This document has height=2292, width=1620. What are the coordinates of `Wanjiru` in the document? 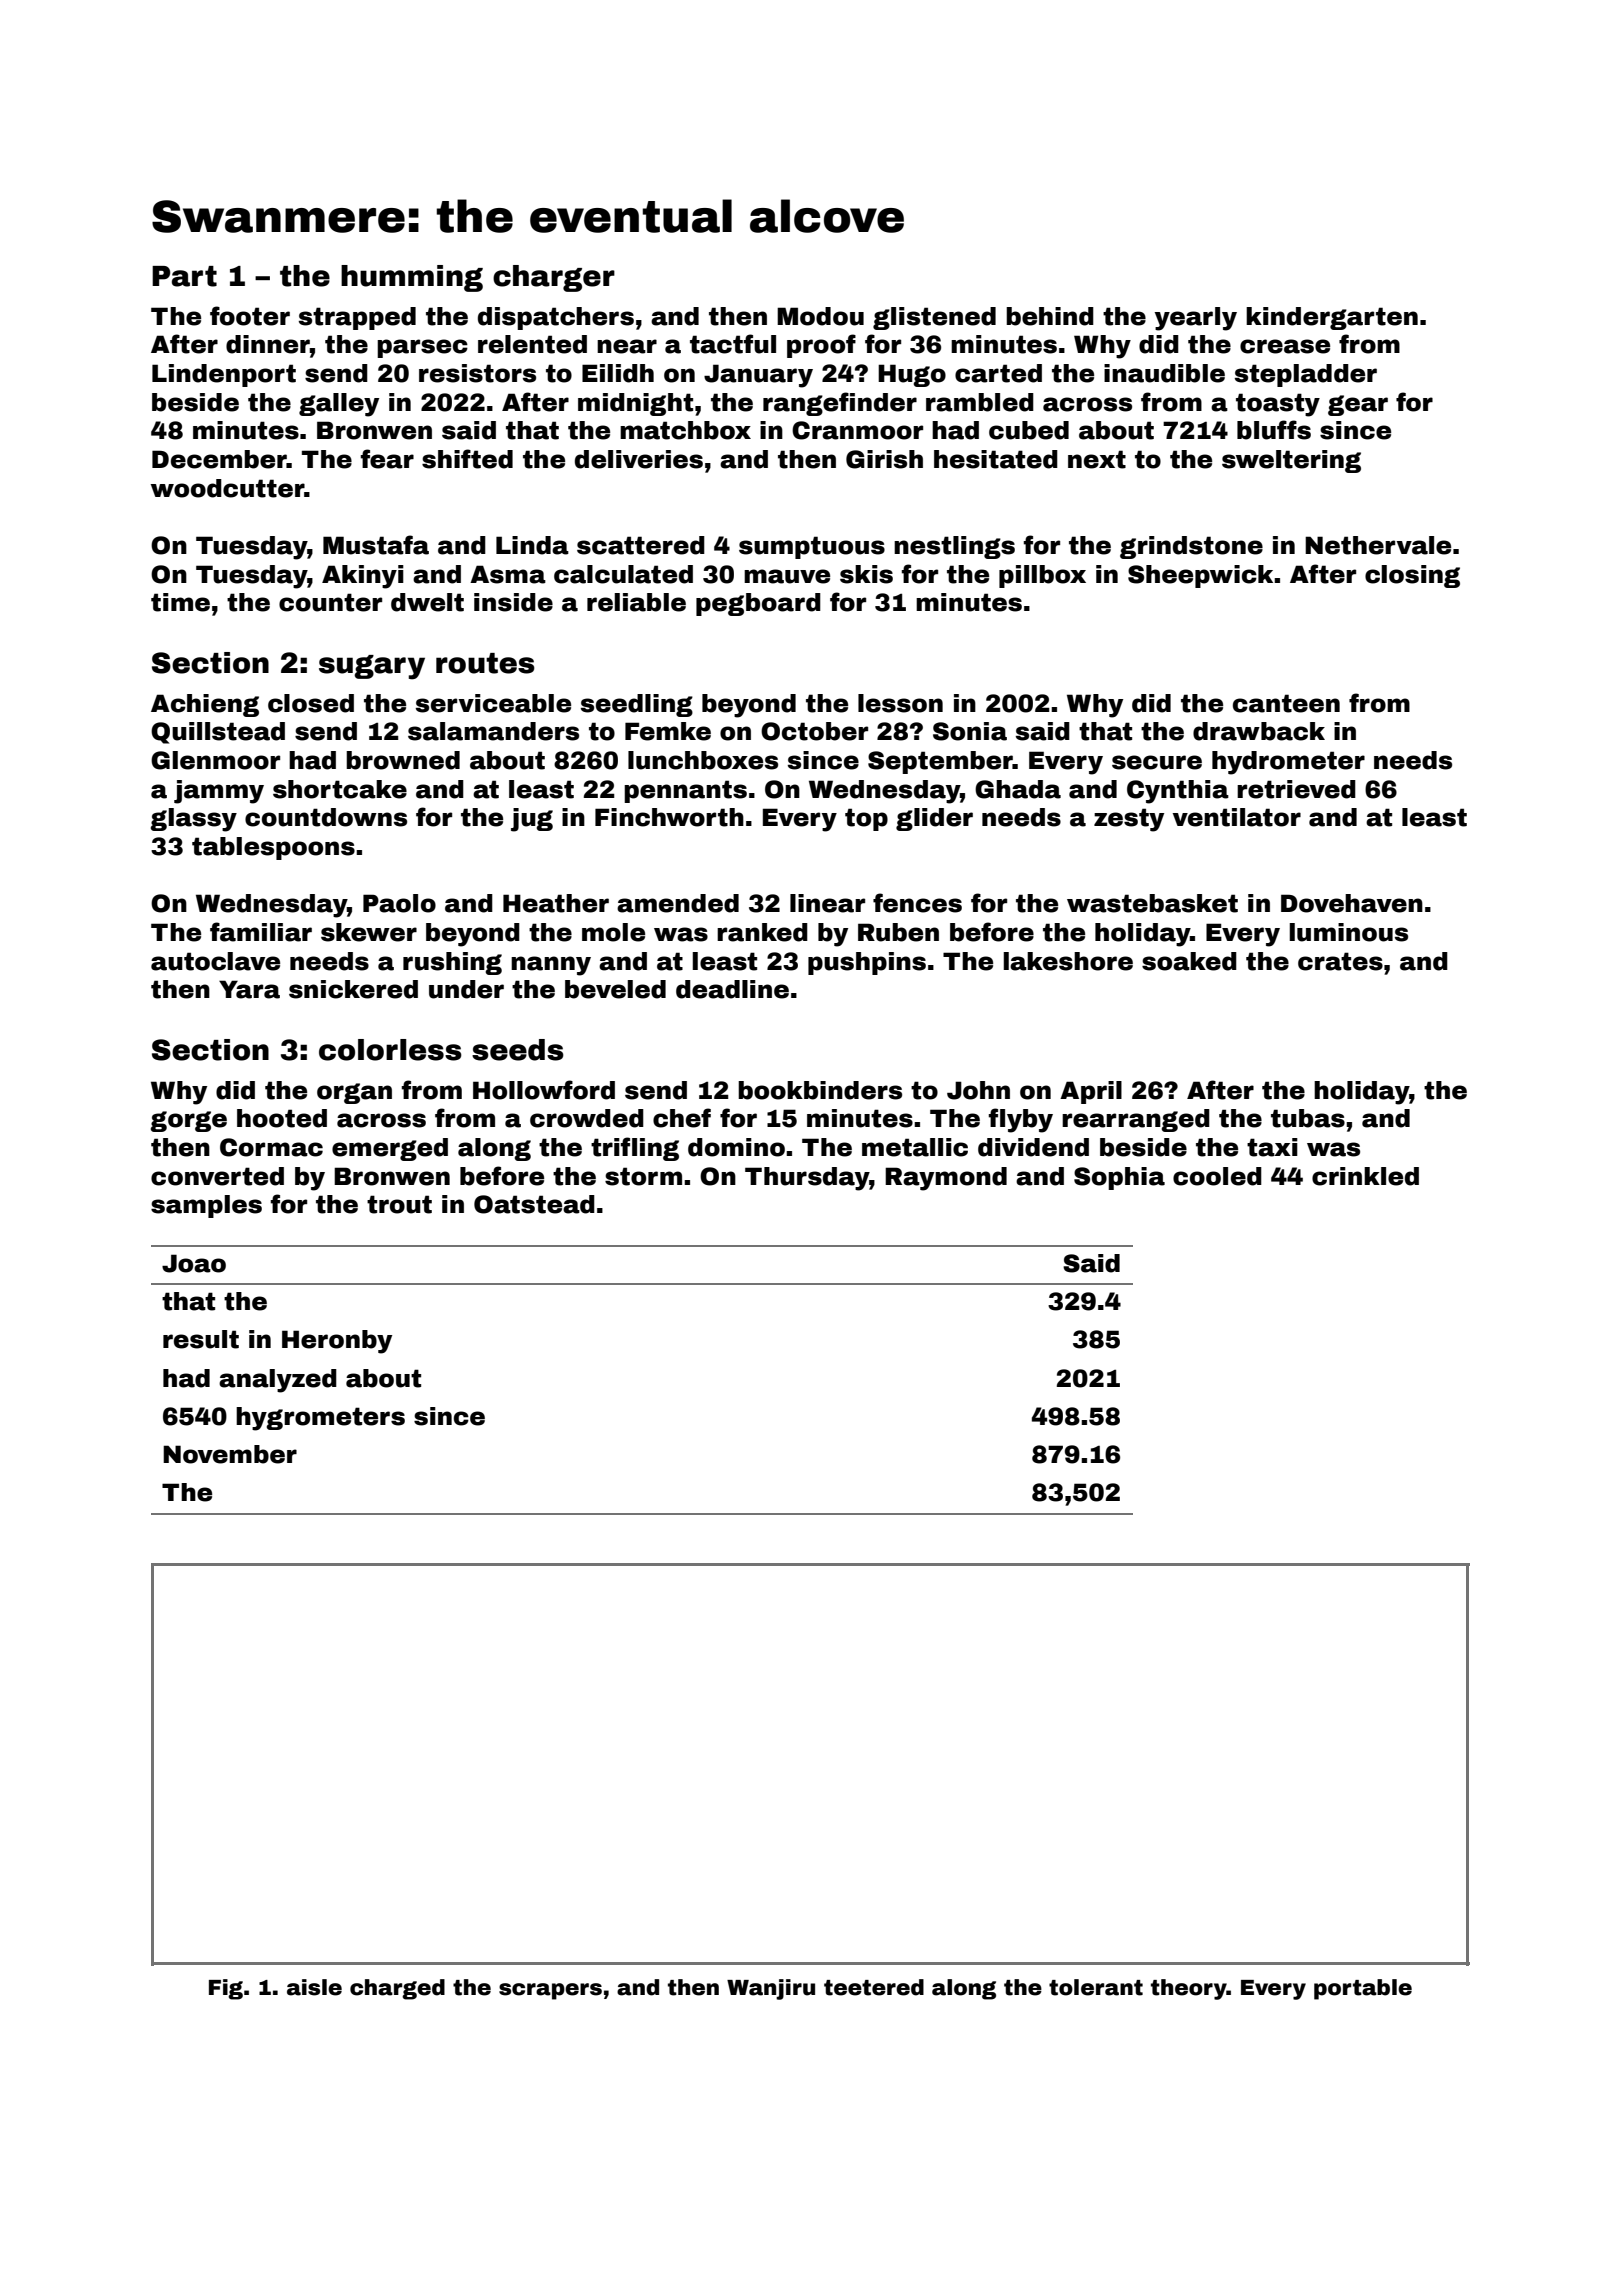 It's located at (771, 1989).
